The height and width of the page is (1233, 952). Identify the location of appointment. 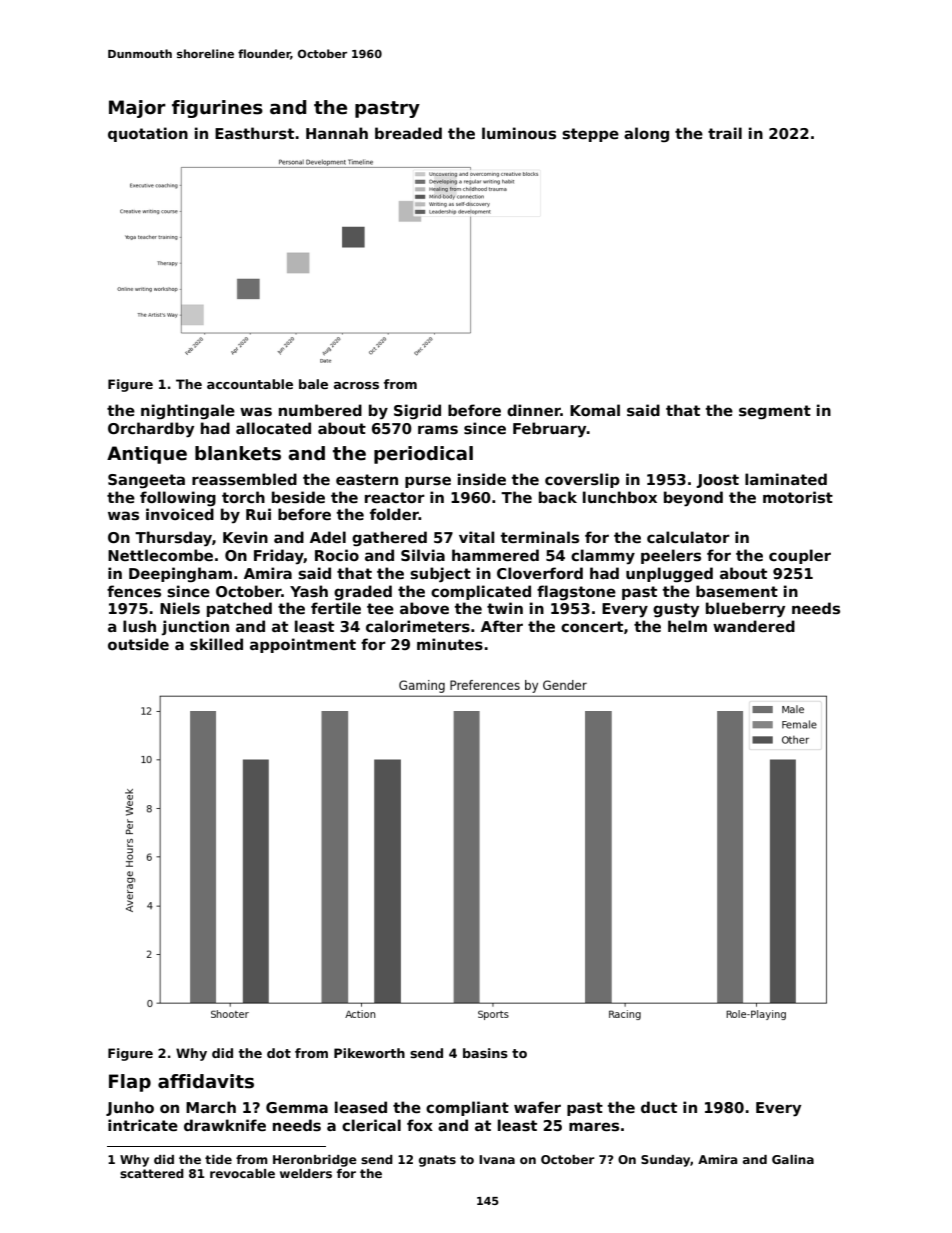
(303, 645).
